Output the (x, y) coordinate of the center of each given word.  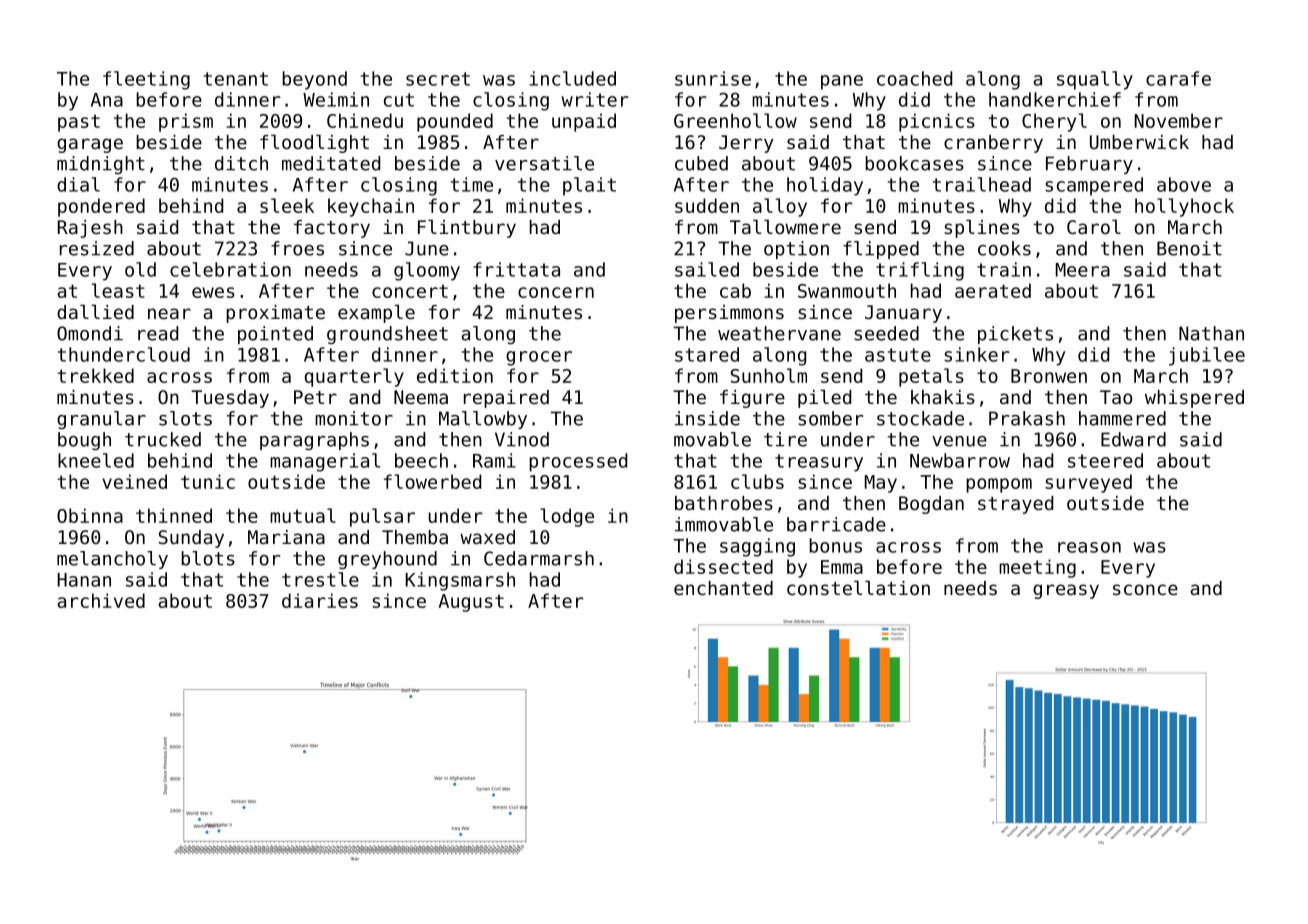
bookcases (914, 163)
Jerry (746, 144)
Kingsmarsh (460, 581)
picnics (937, 122)
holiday (825, 186)
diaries (320, 600)
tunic (208, 481)
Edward (1133, 439)
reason (1089, 547)
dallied (95, 311)
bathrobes (724, 503)
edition (455, 375)
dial (78, 184)
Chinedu (365, 120)
